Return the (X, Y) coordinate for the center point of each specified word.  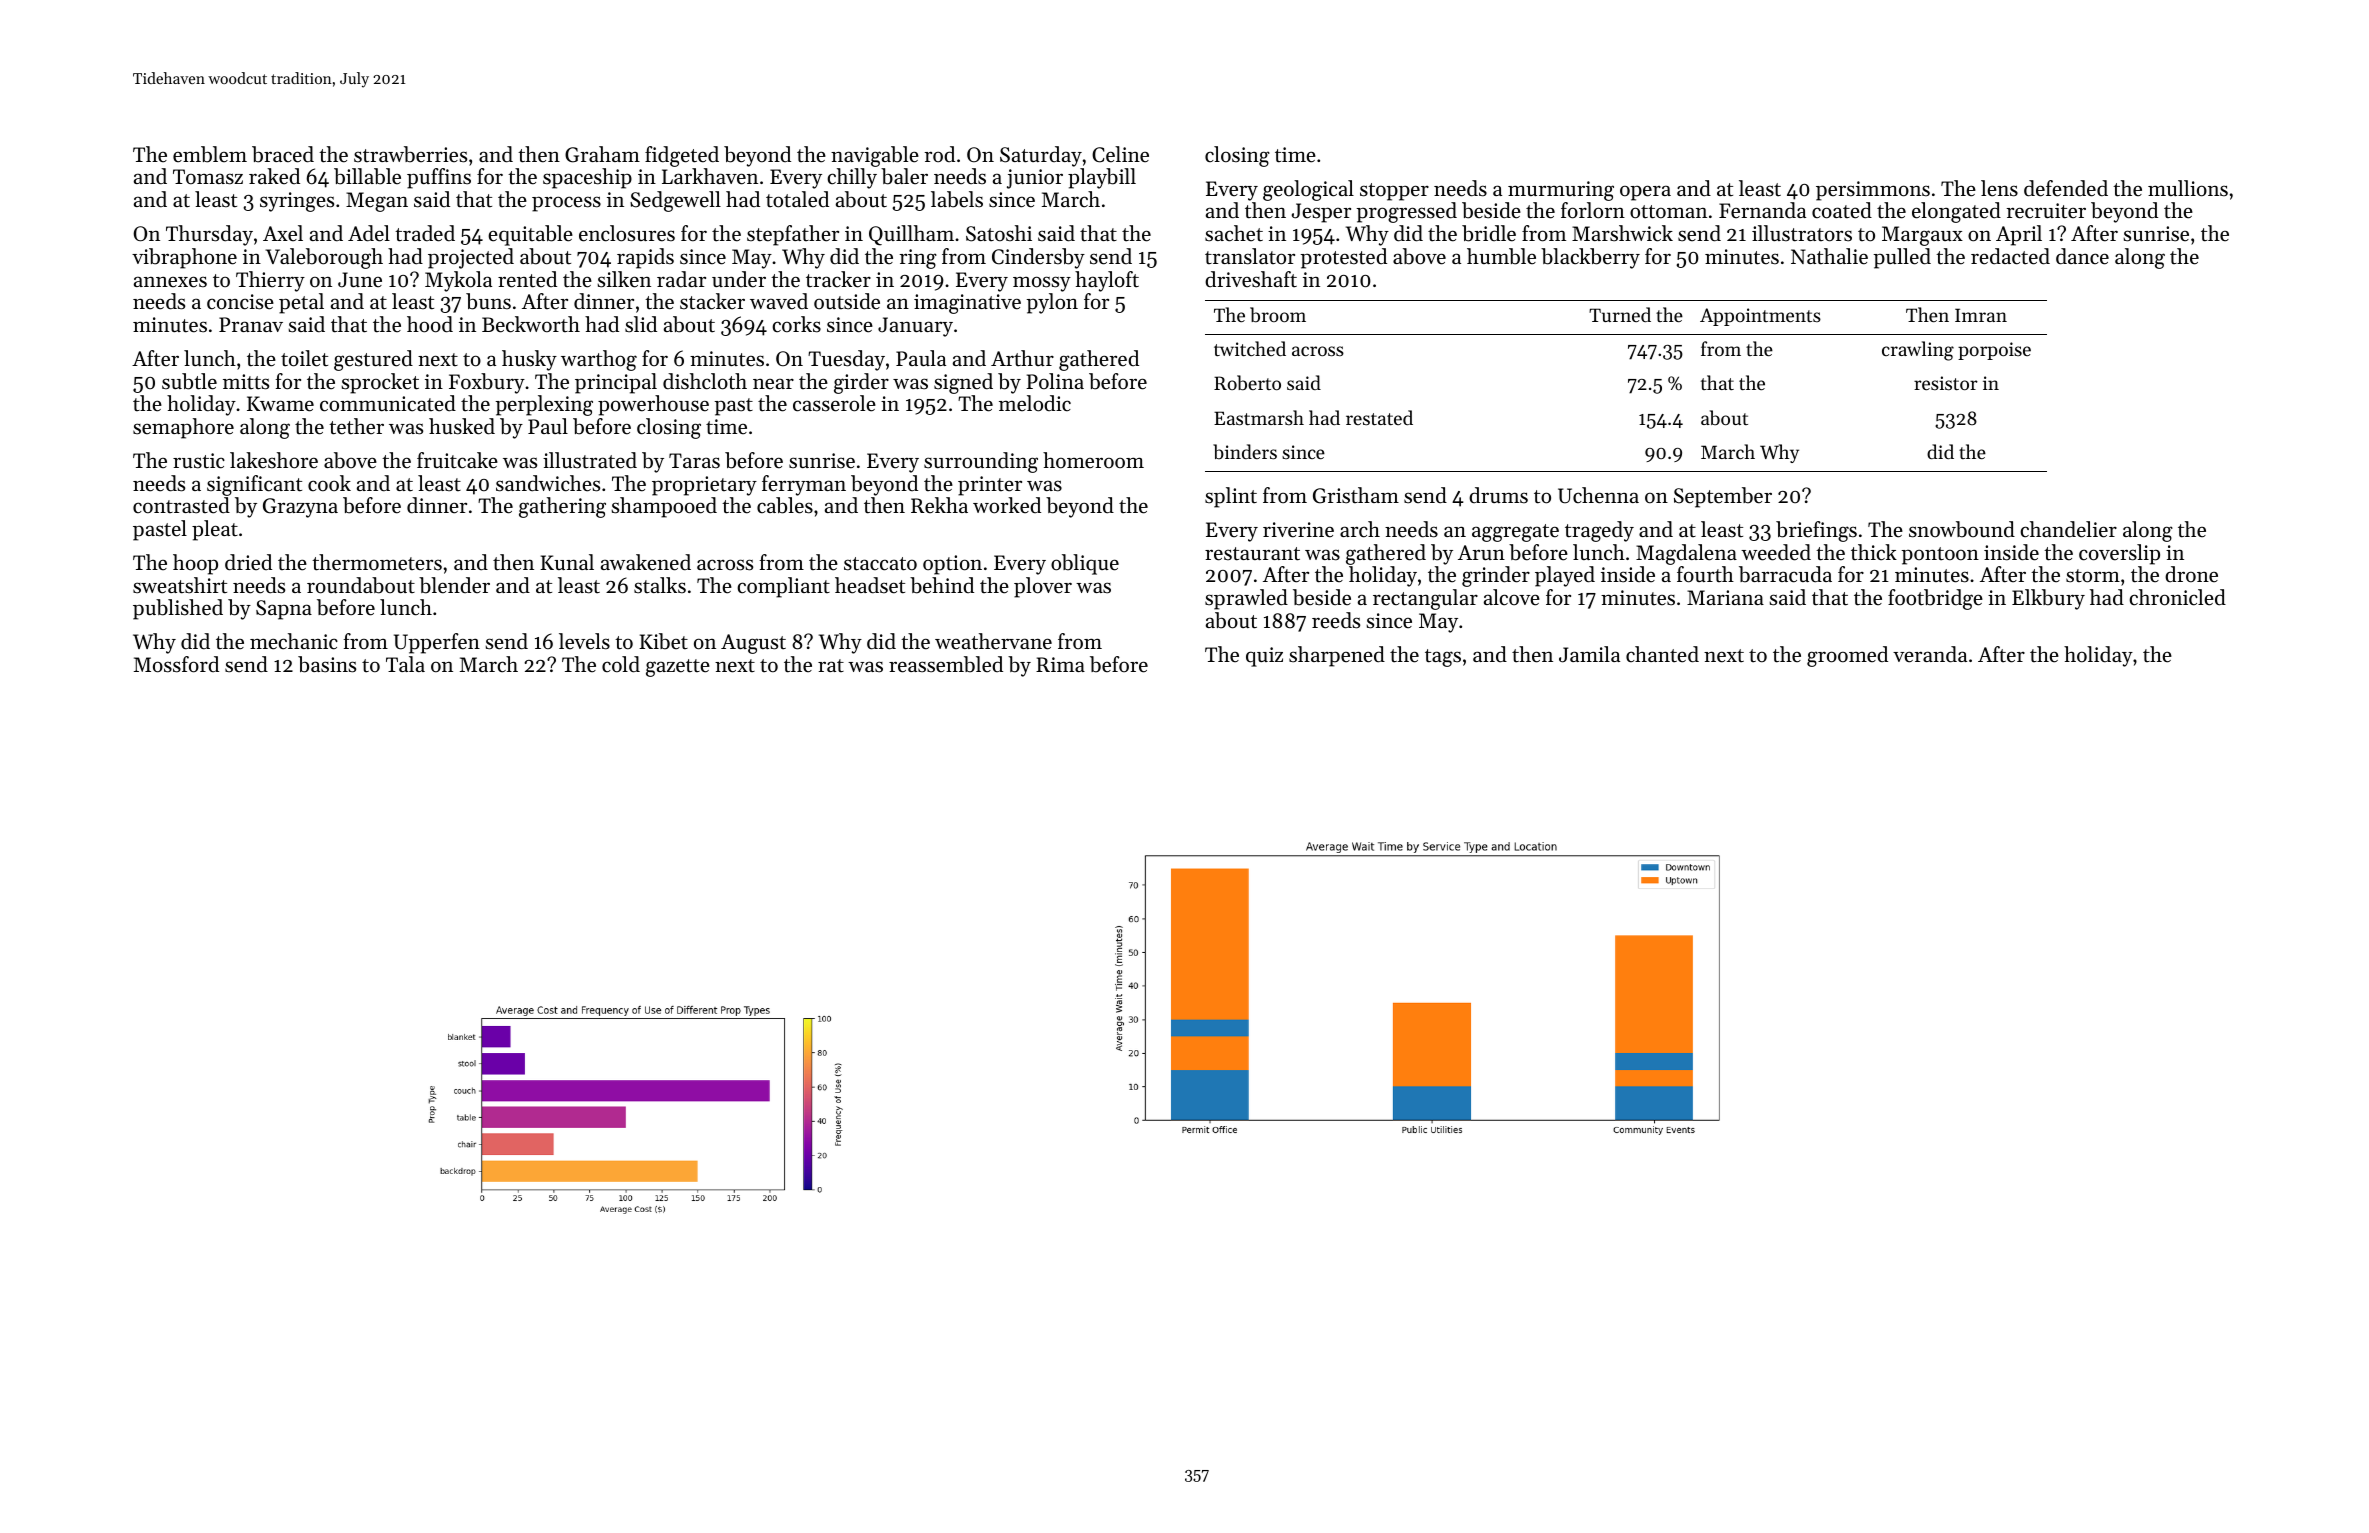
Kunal (567, 562)
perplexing (544, 405)
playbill (1102, 178)
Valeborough (324, 258)
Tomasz (208, 177)
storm (2093, 576)
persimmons (1873, 191)
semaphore (183, 428)
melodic (1035, 403)
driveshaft (1251, 279)
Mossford (176, 664)
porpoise (1994, 351)
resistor (1946, 383)
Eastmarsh (1259, 417)
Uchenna (1598, 495)
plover (1043, 587)
